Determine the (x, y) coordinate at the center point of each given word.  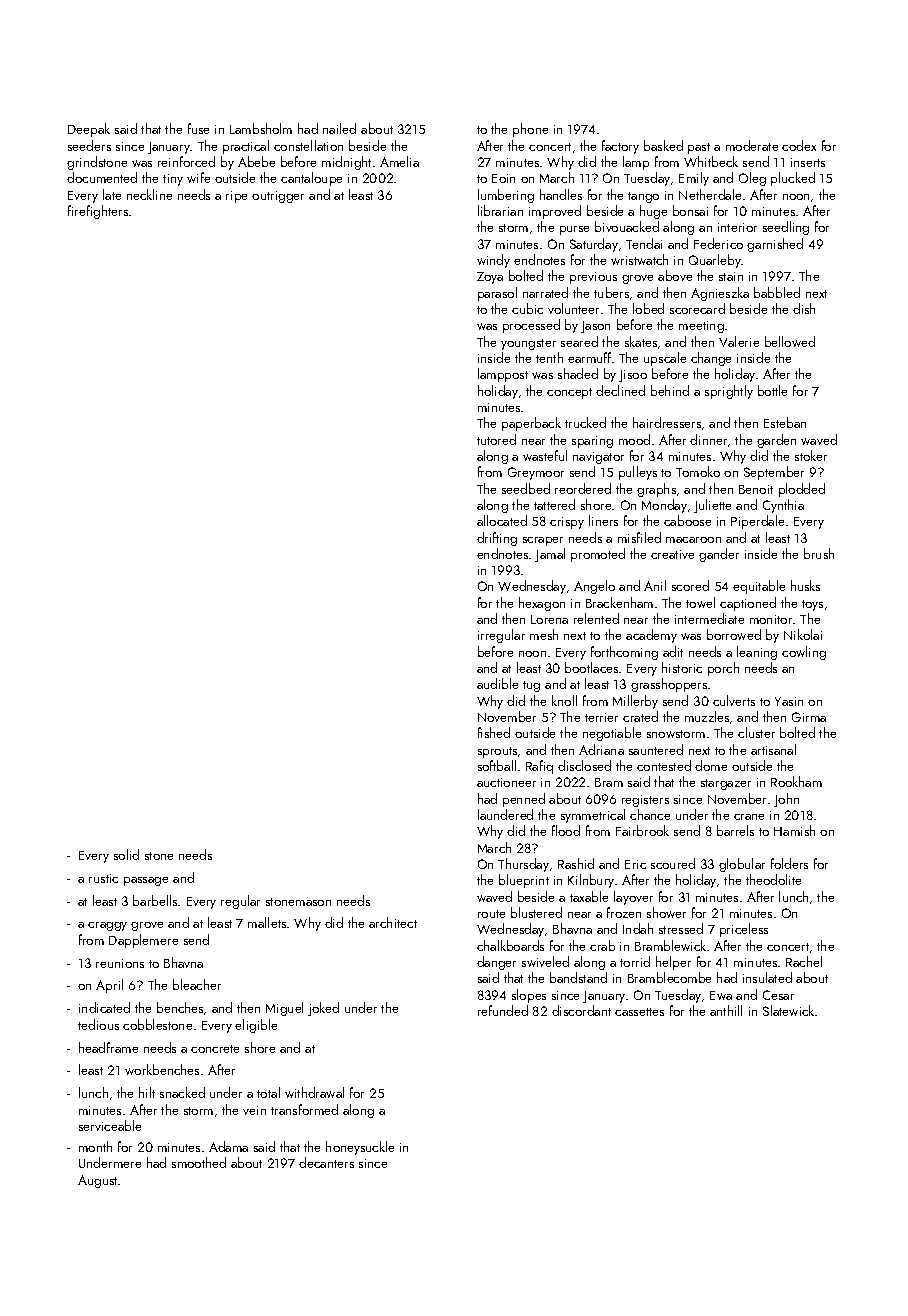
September (774, 473)
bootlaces (591, 667)
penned (524, 800)
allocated (502, 520)
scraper (543, 541)
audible (497, 683)
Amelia (399, 161)
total (268, 1092)
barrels (735, 830)
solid (126, 854)
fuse (198, 128)
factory (620, 147)
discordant (581, 1010)
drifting (497, 539)
